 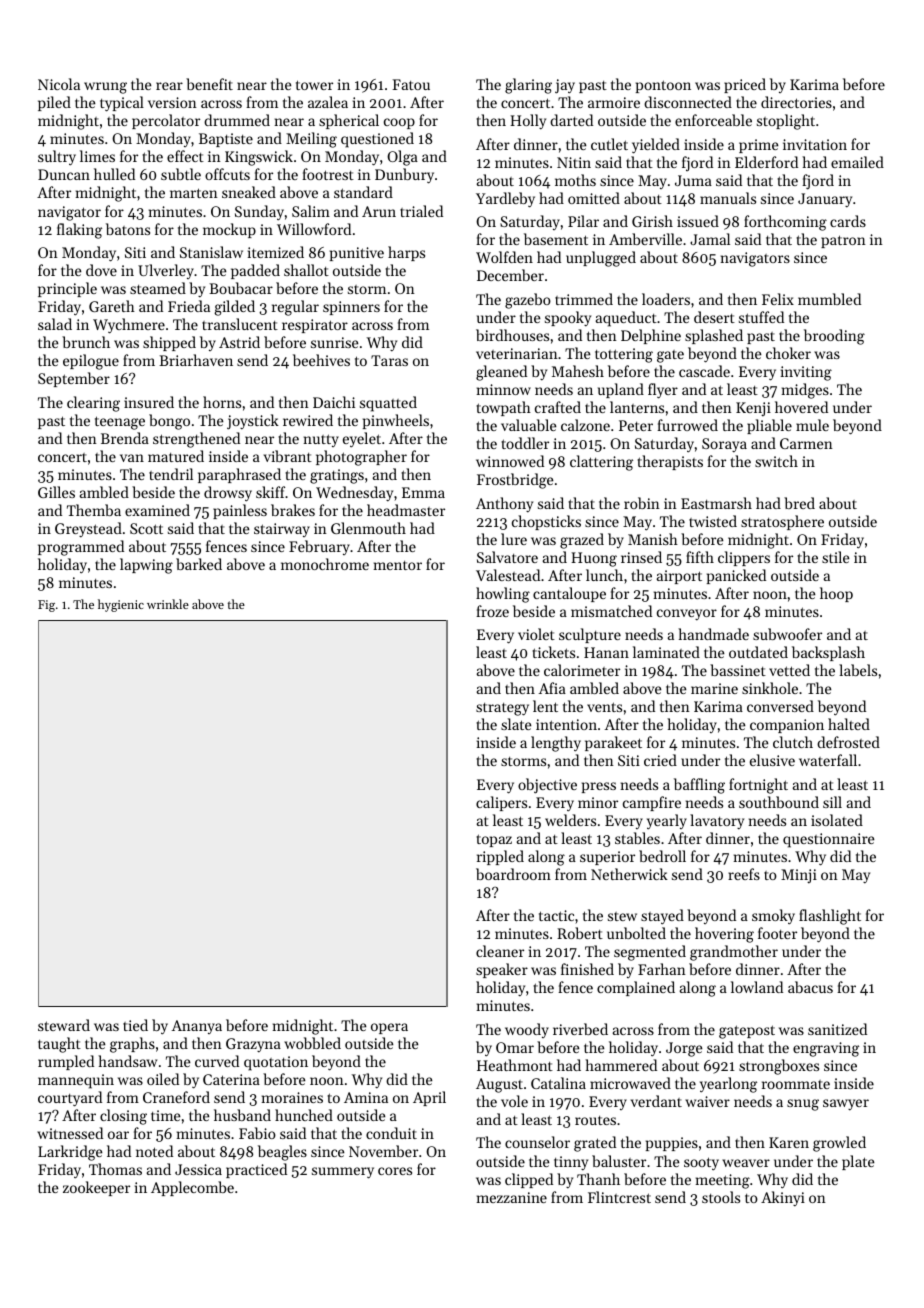 I want to click on mezzanine, so click(x=512, y=1197).
